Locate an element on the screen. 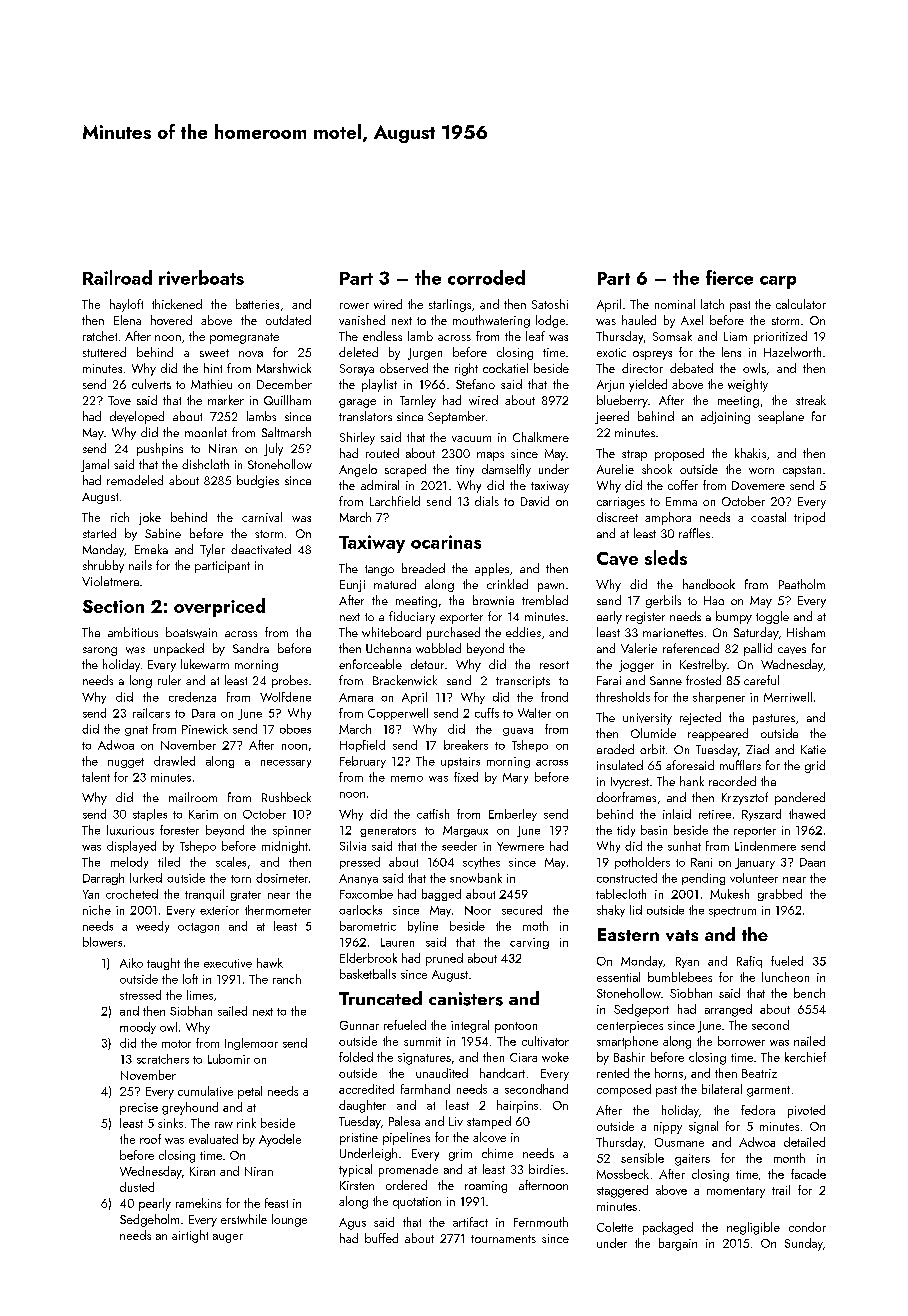 This screenshot has width=908, height=1316. Aiko is located at coordinates (131, 963).
